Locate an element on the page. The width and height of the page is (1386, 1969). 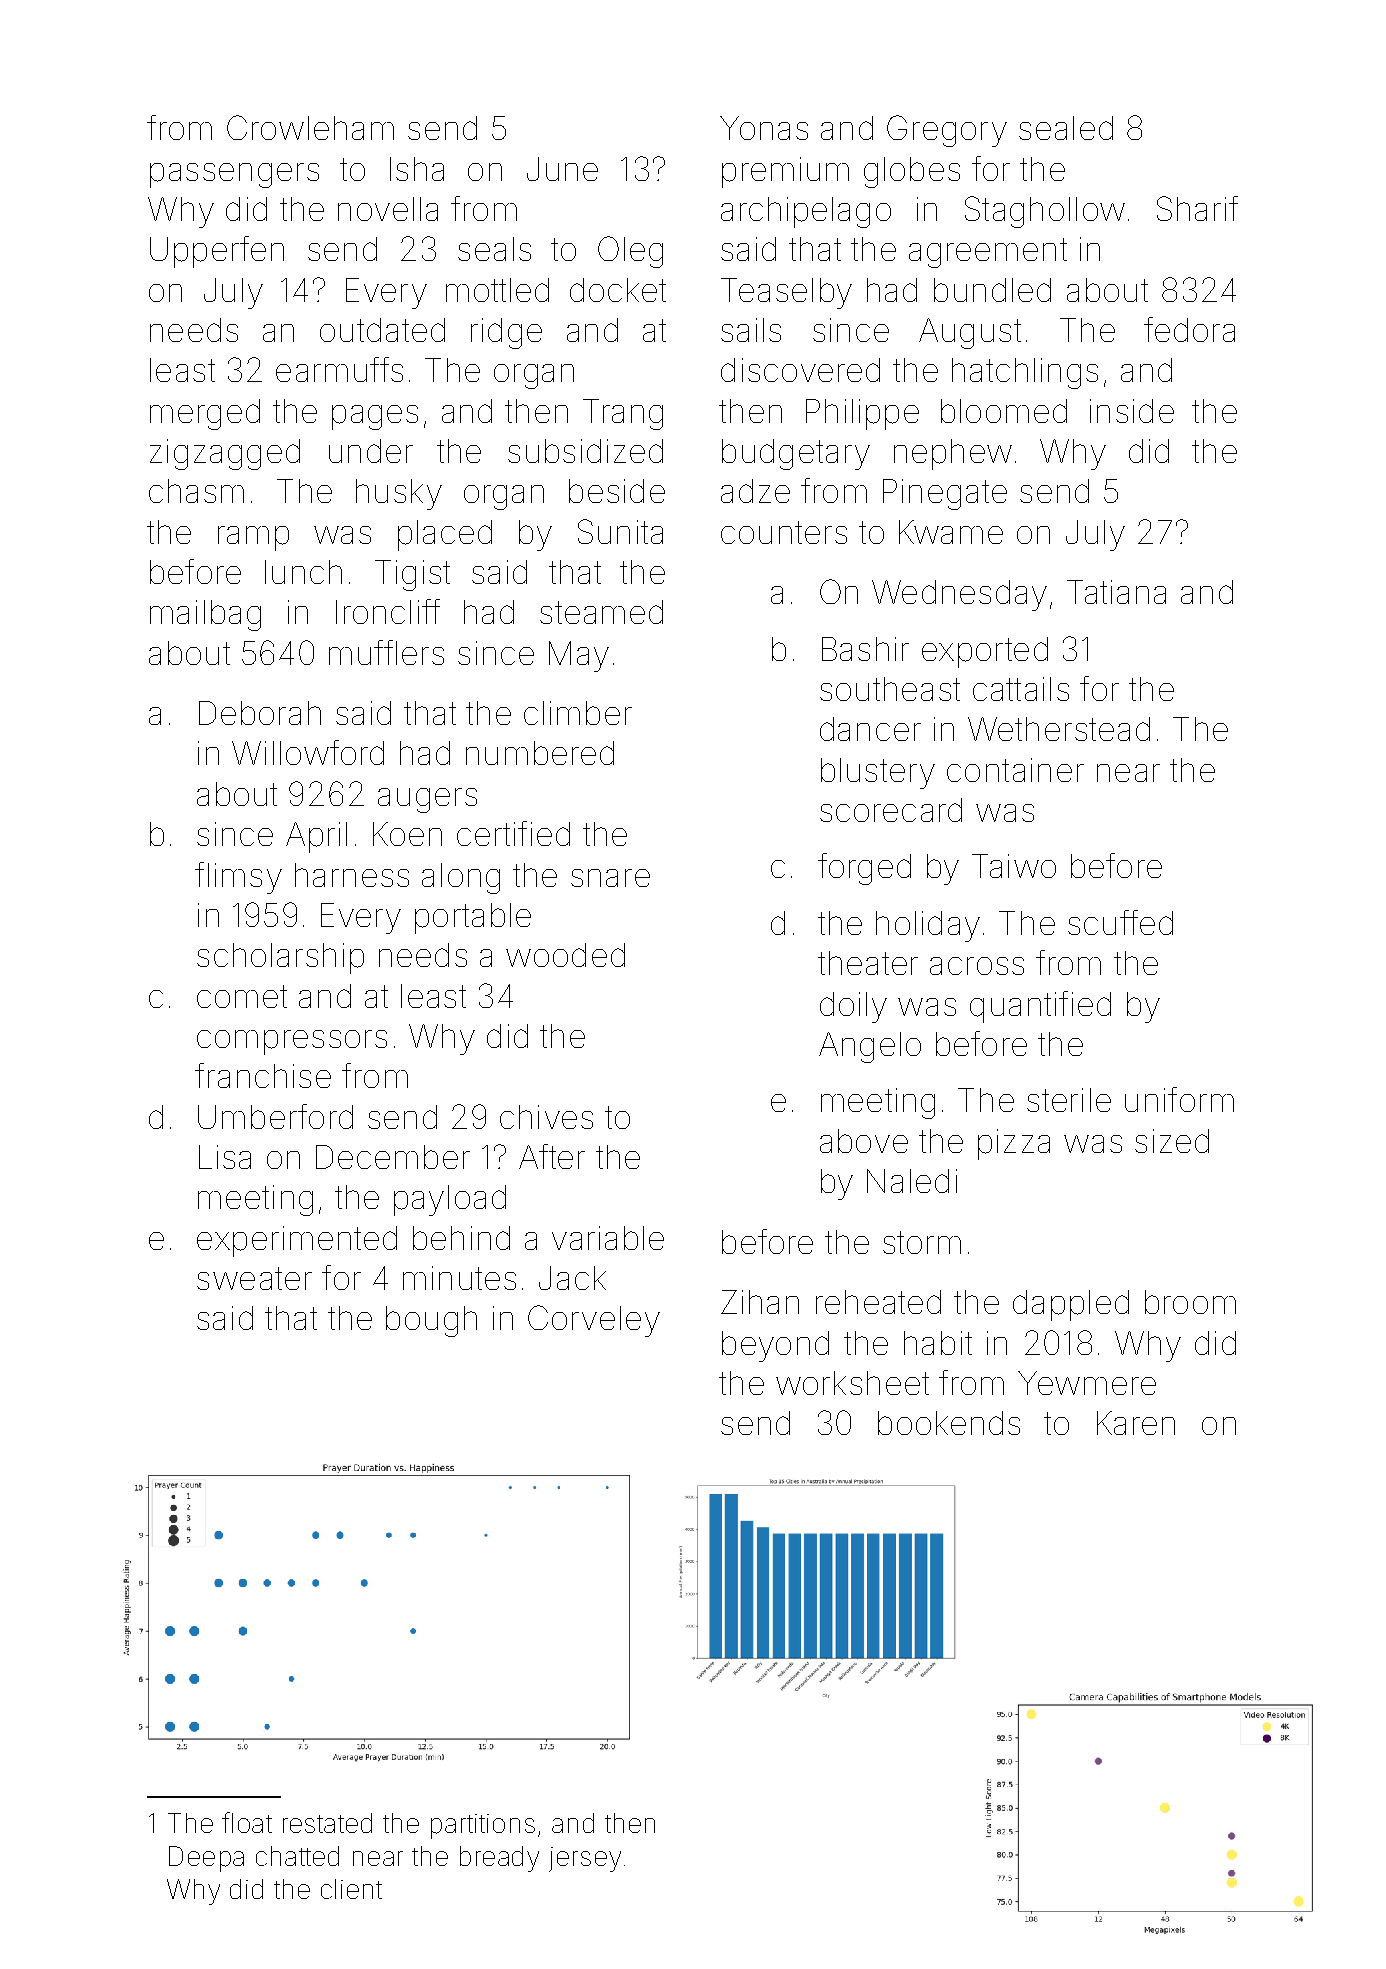
scuffed is located at coordinates (1120, 922).
